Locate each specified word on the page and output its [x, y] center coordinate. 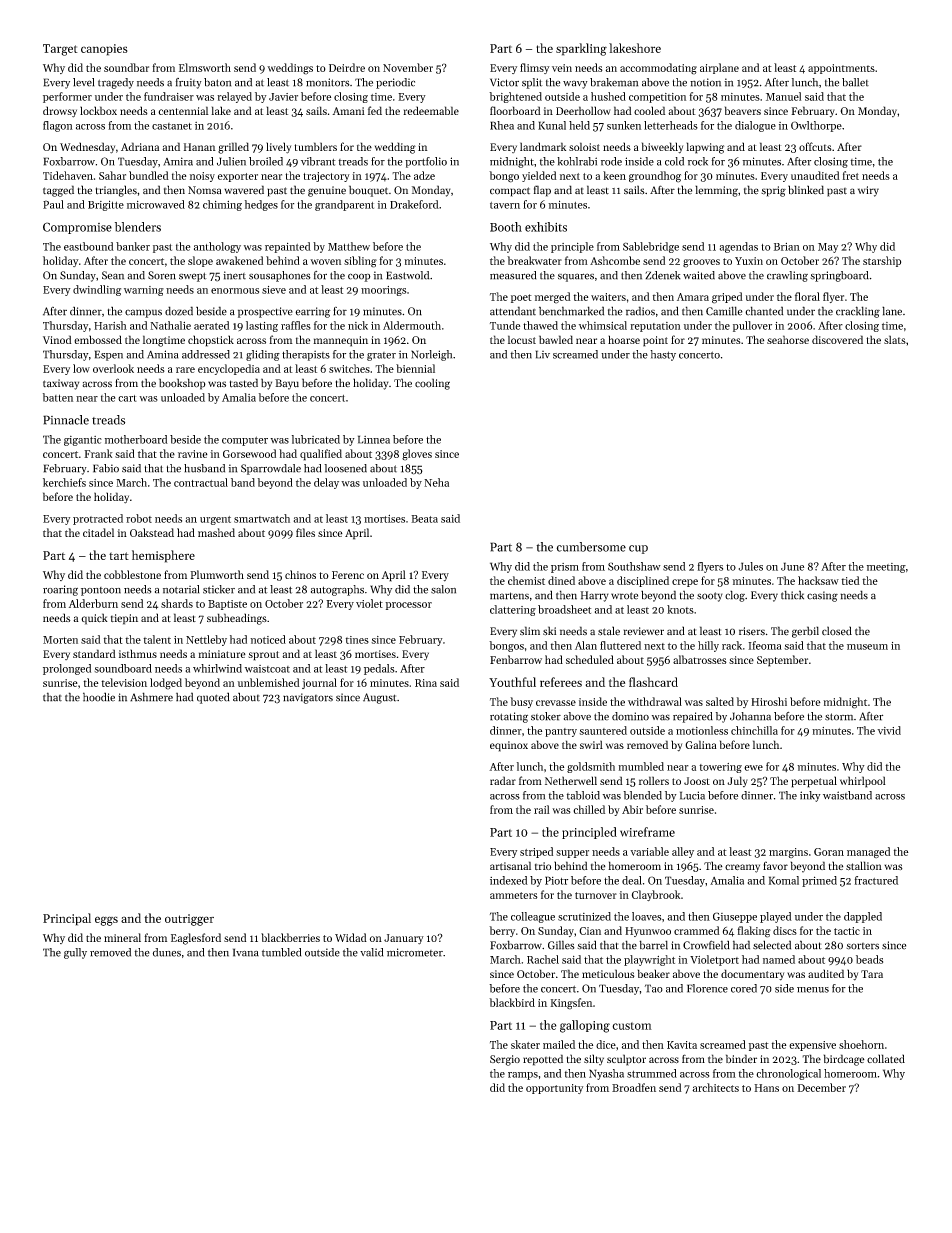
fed [375, 110]
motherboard [136, 439]
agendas [739, 247]
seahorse [788, 339]
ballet [855, 82]
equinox [509, 746]
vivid [889, 730]
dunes [167, 952]
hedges [261, 205]
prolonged [67, 669]
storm [839, 717]
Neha [436, 482]
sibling [360, 262]
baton [217, 82]
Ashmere [151, 697]
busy [521, 702]
